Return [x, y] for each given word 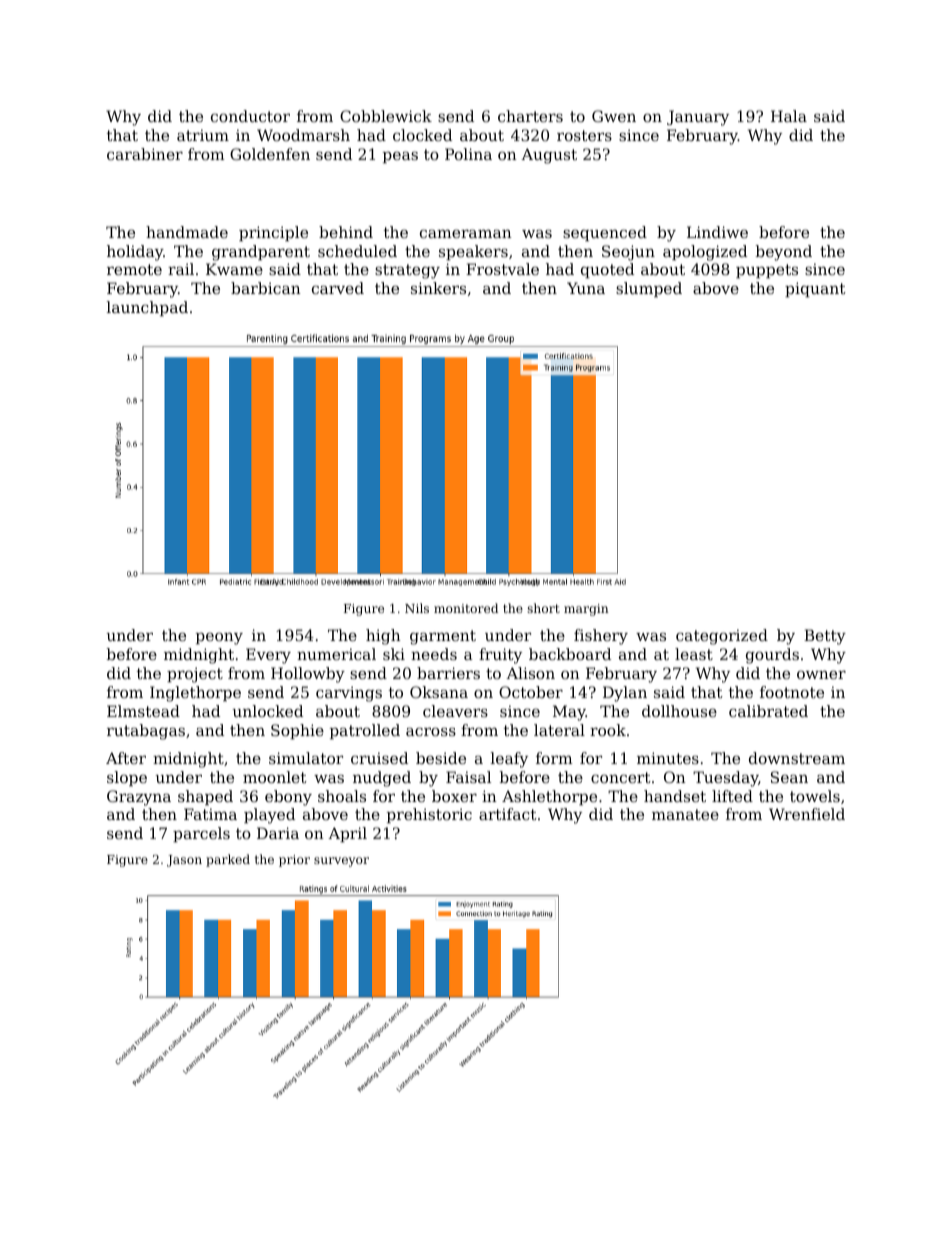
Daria [278, 833]
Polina [468, 154]
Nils [417, 608]
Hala [789, 116]
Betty [825, 637]
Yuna [586, 288]
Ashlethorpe [549, 797]
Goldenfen [270, 154]
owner [821, 674]
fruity [500, 656]
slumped [649, 289]
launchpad [147, 308]
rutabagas [146, 732]
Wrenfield [807, 814]
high [383, 637]
